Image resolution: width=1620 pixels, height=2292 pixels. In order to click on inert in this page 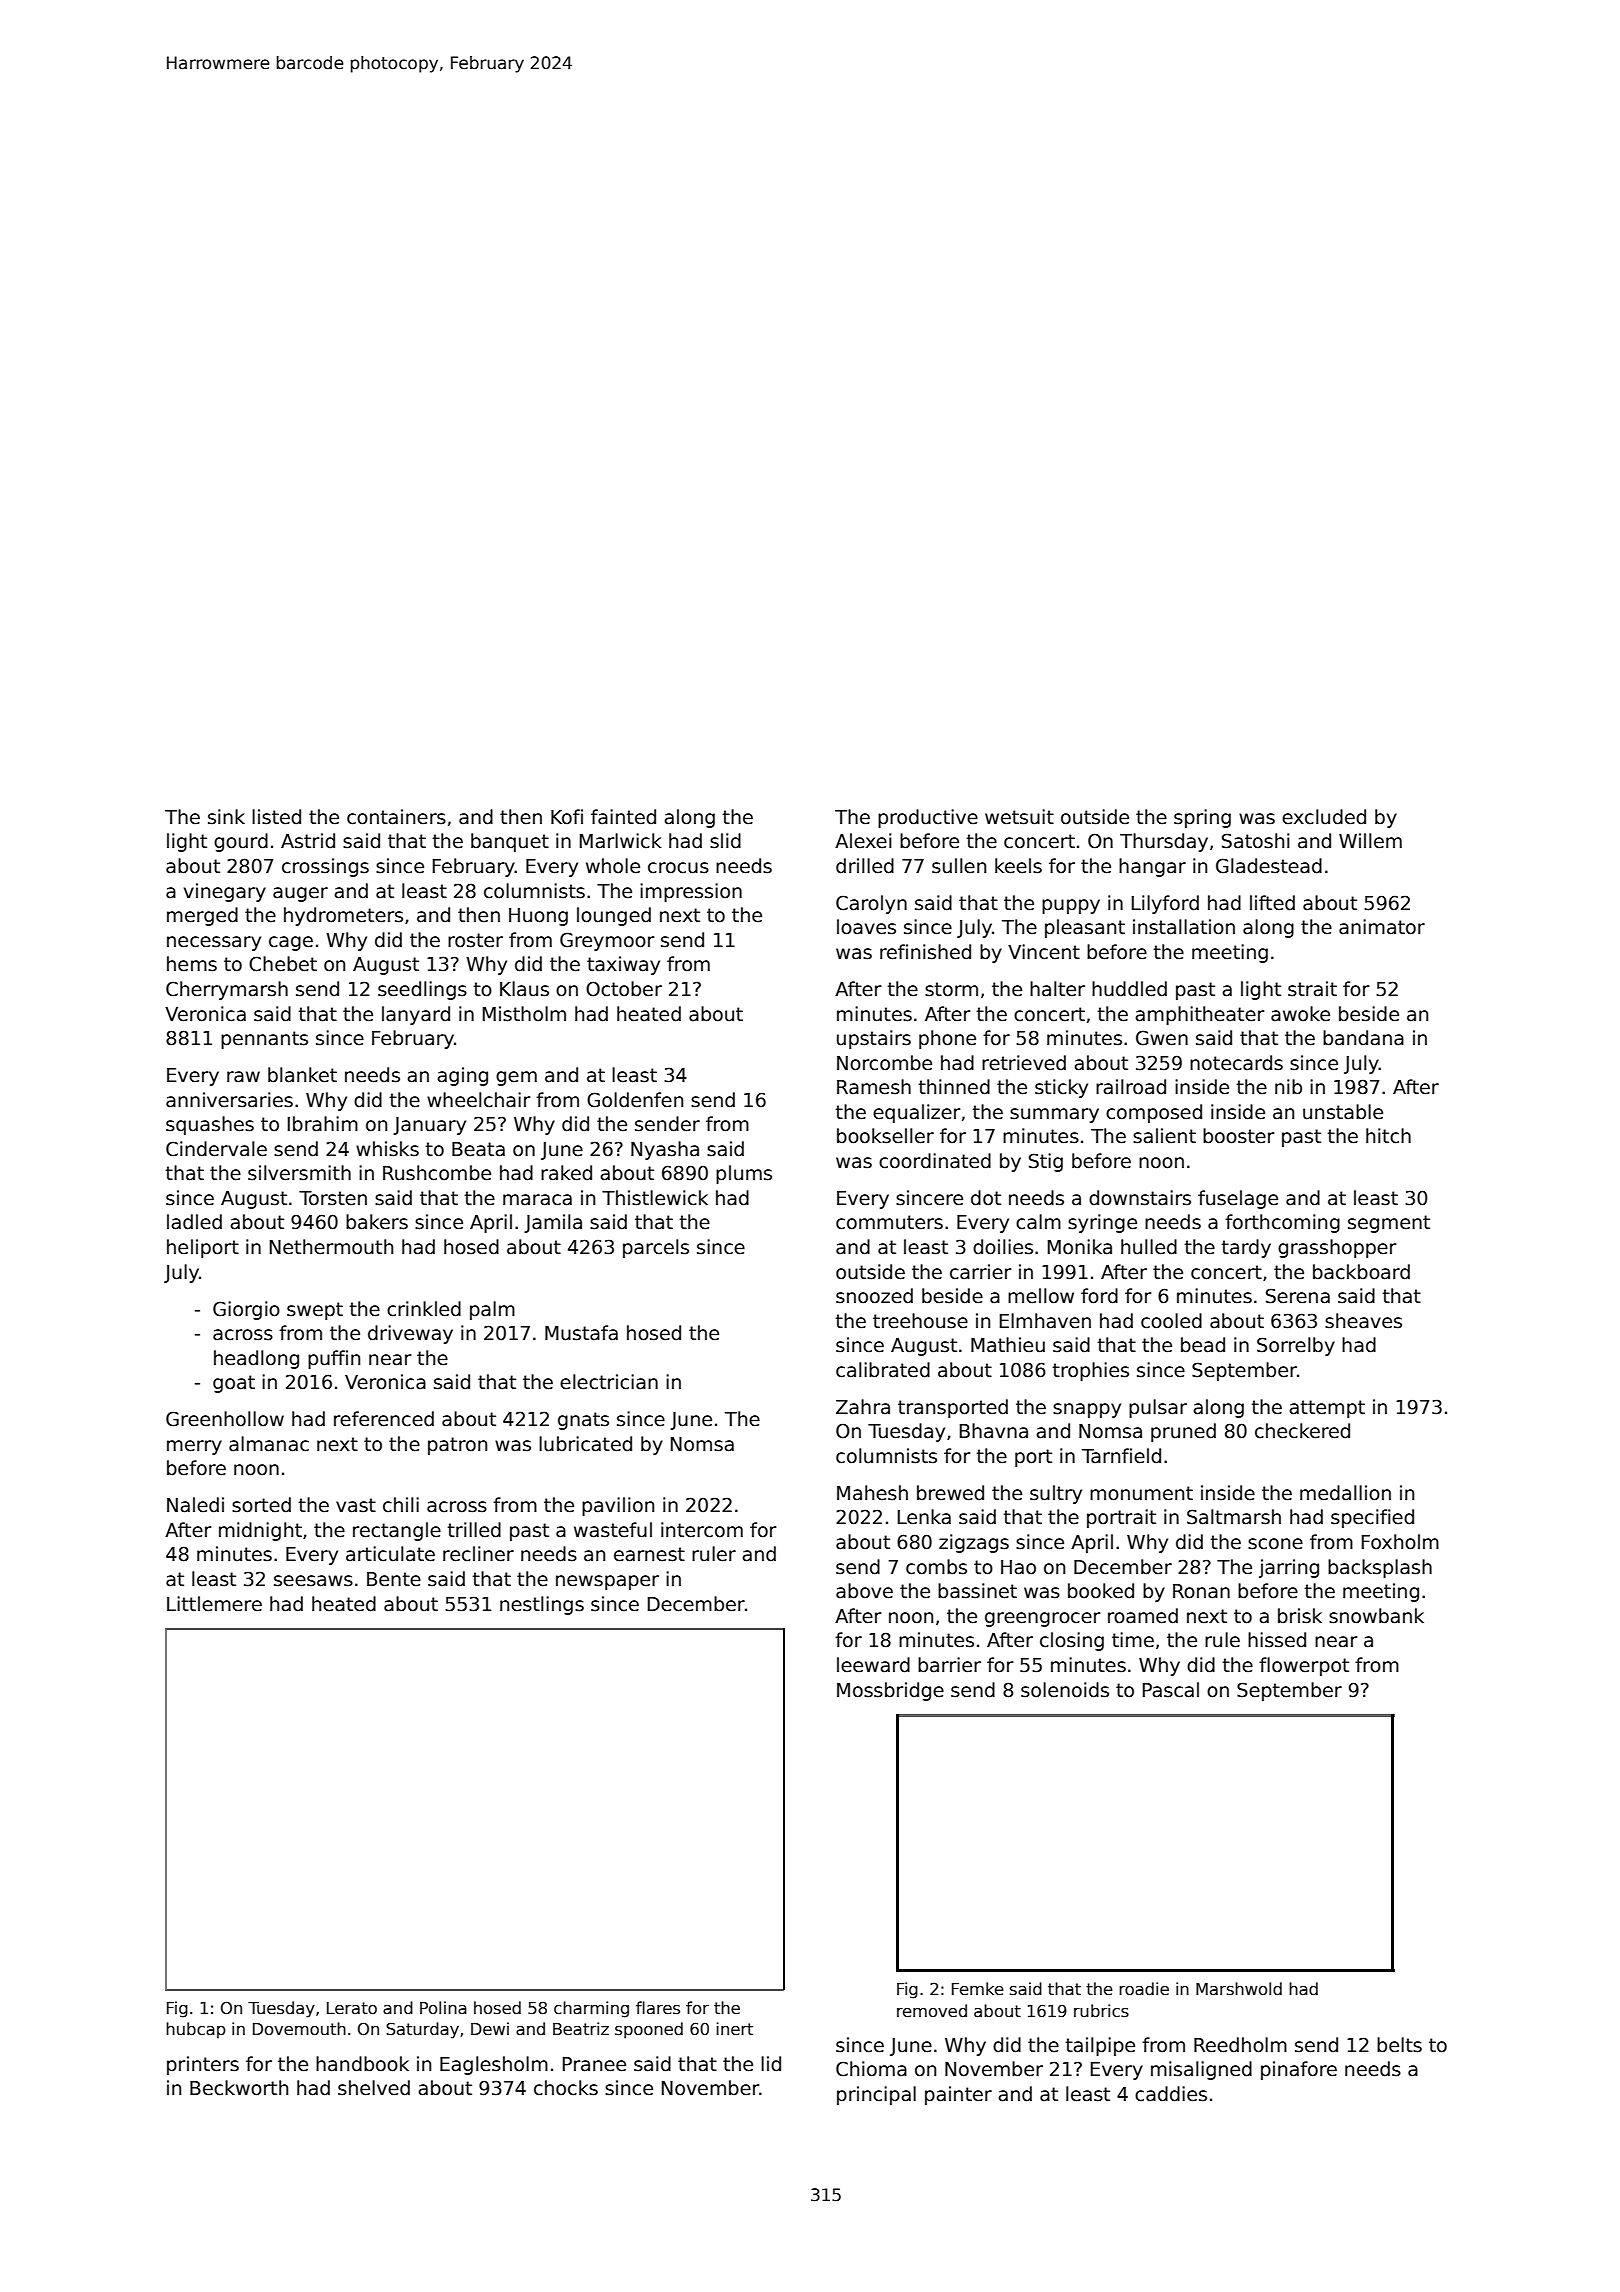, I will do `click(735, 2028)`.
